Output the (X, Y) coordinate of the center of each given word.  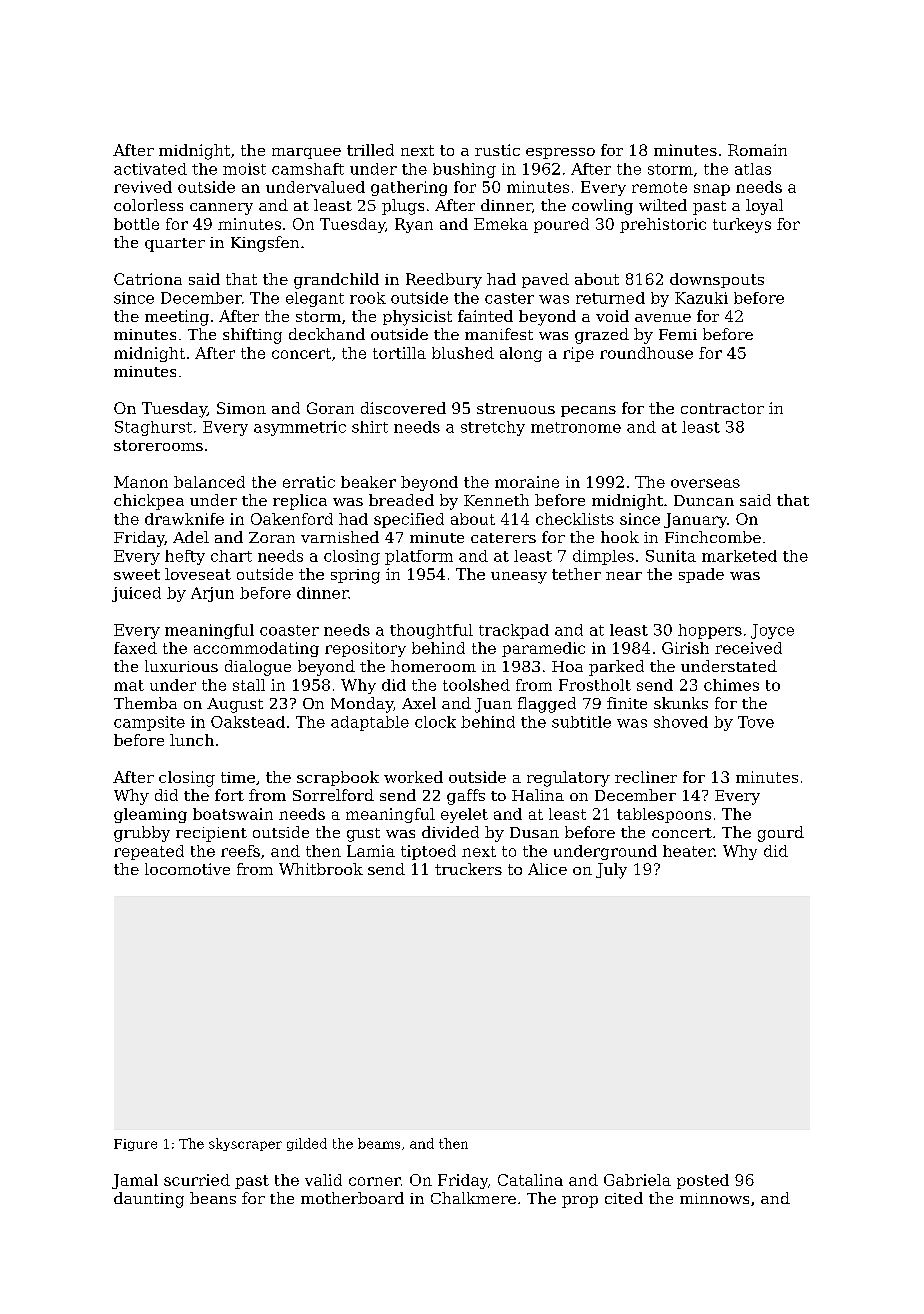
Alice (547, 869)
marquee (306, 153)
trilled (370, 150)
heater (688, 851)
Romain (757, 150)
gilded (307, 1144)
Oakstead (248, 722)
